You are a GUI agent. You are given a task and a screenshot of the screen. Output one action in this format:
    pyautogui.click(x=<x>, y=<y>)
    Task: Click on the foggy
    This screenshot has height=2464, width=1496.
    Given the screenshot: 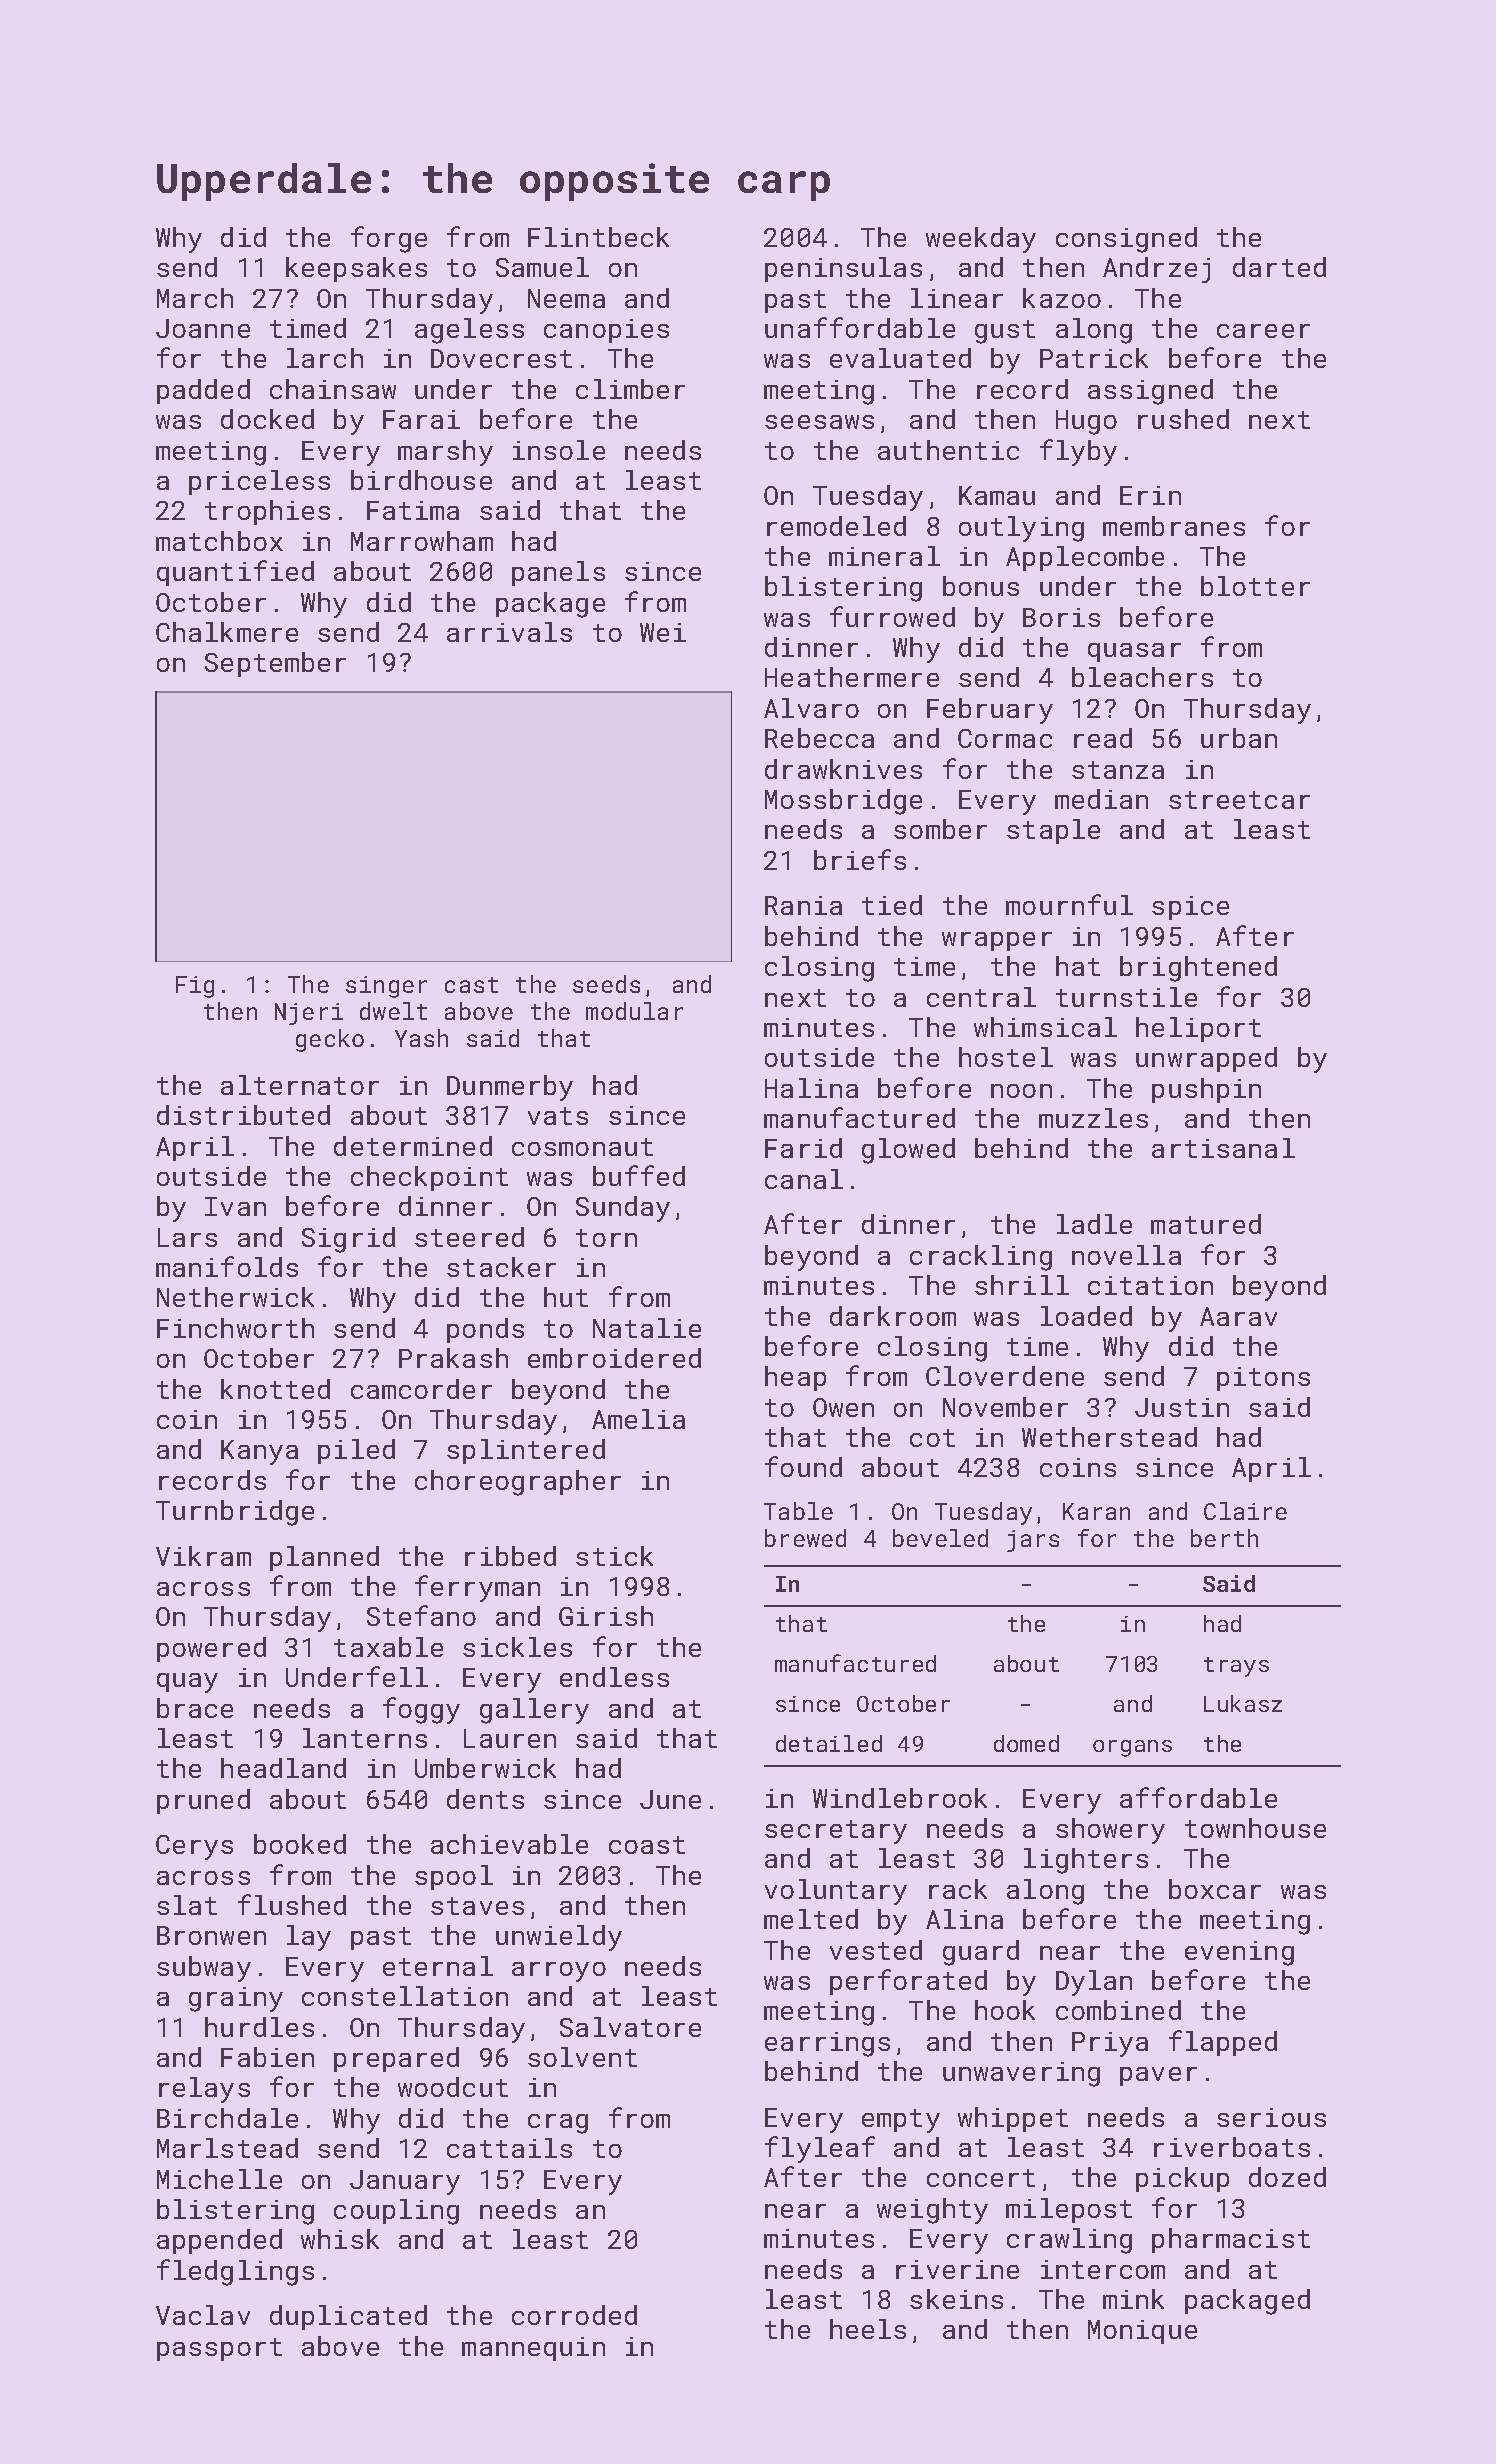 What is the action you would take?
    pyautogui.click(x=421, y=1710)
